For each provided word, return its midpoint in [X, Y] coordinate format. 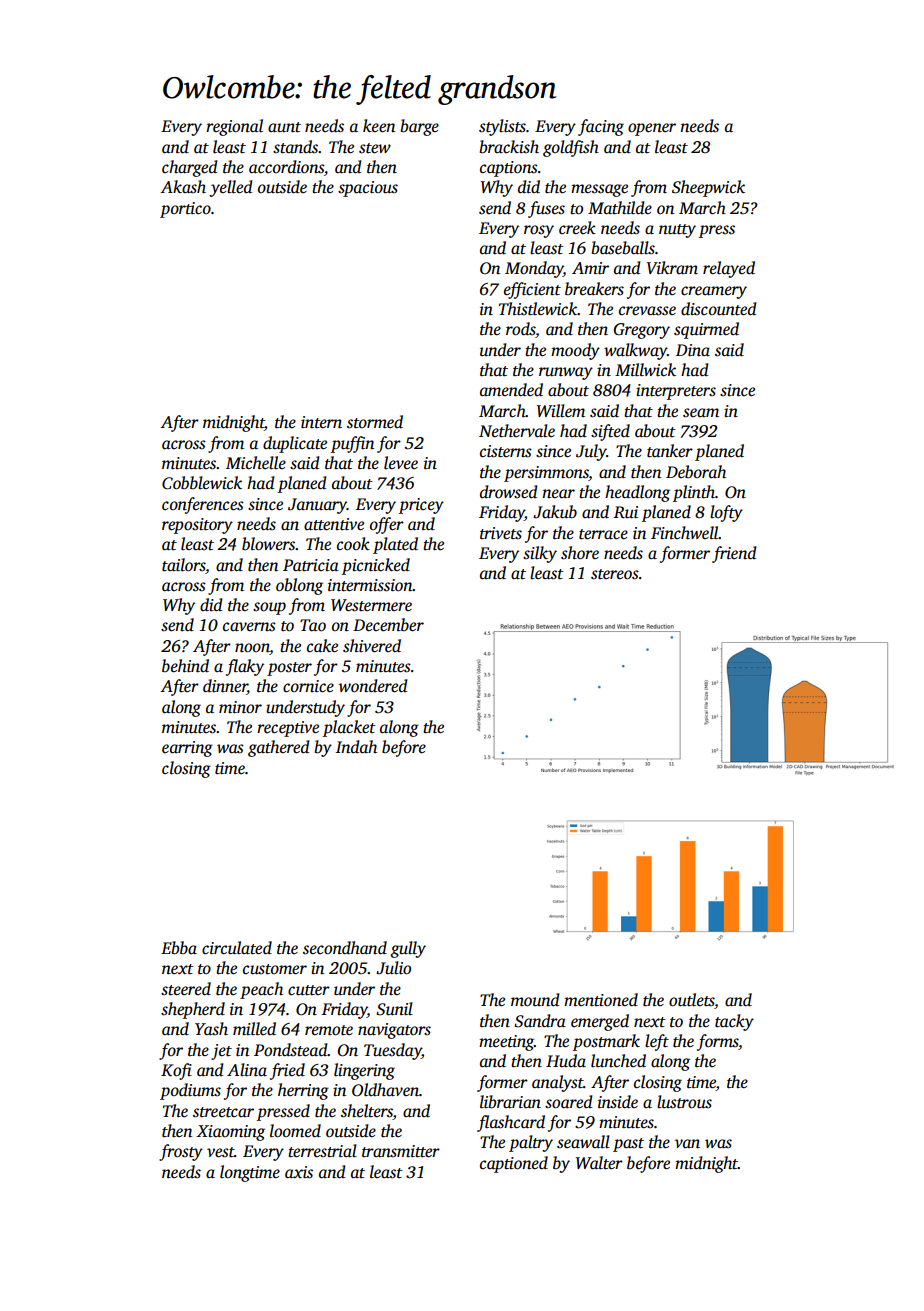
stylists [502, 127]
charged [189, 168]
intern [321, 422]
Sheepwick [708, 188]
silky [540, 554]
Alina [247, 1069]
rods [520, 329]
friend [734, 554]
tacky [734, 1022]
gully [408, 949]
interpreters [676, 392]
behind [185, 666]
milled [254, 1029]
